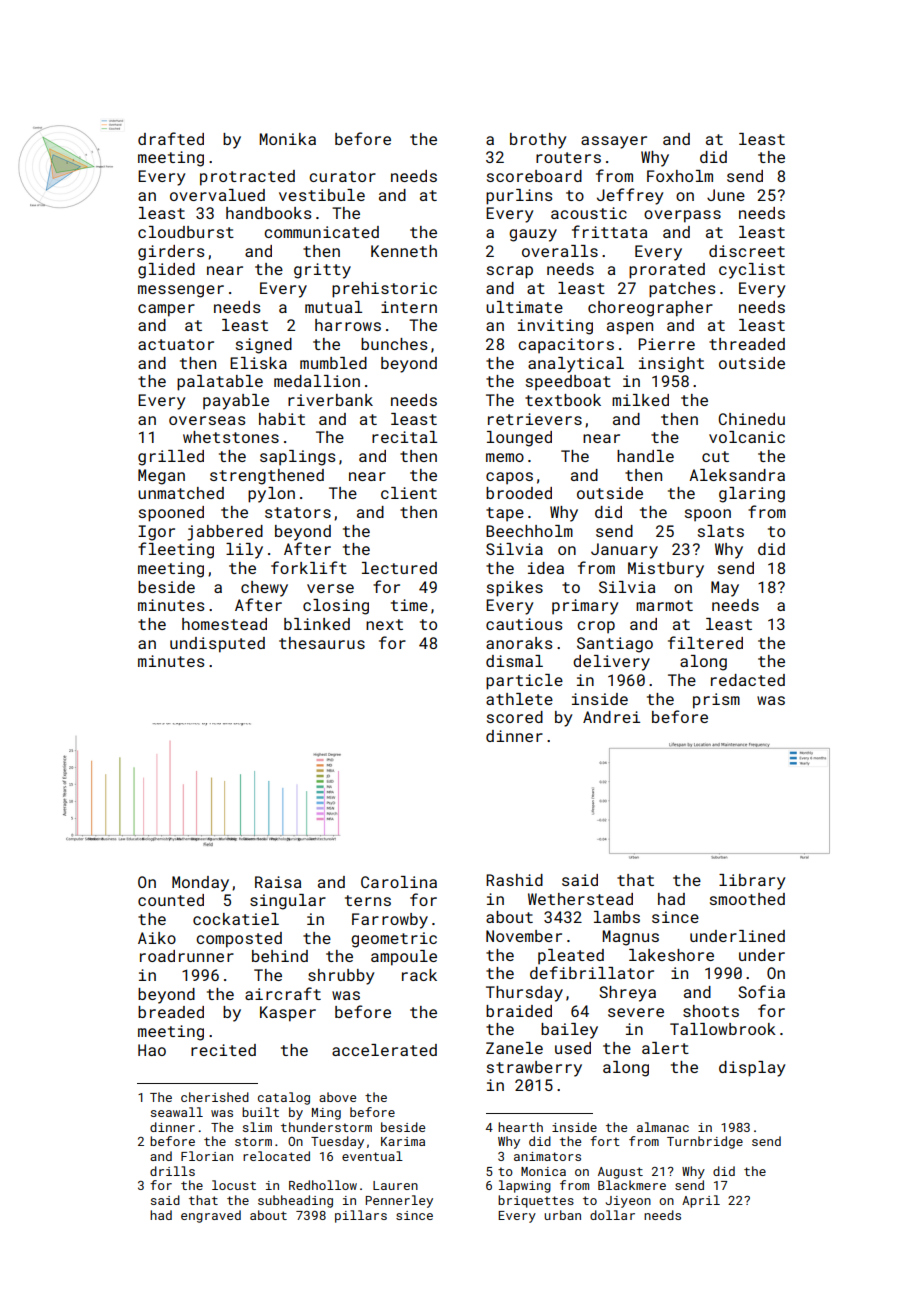 The height and width of the screenshot is (1314, 924). What do you see at coordinates (614, 142) in the screenshot?
I see `assayer` at bounding box center [614, 142].
